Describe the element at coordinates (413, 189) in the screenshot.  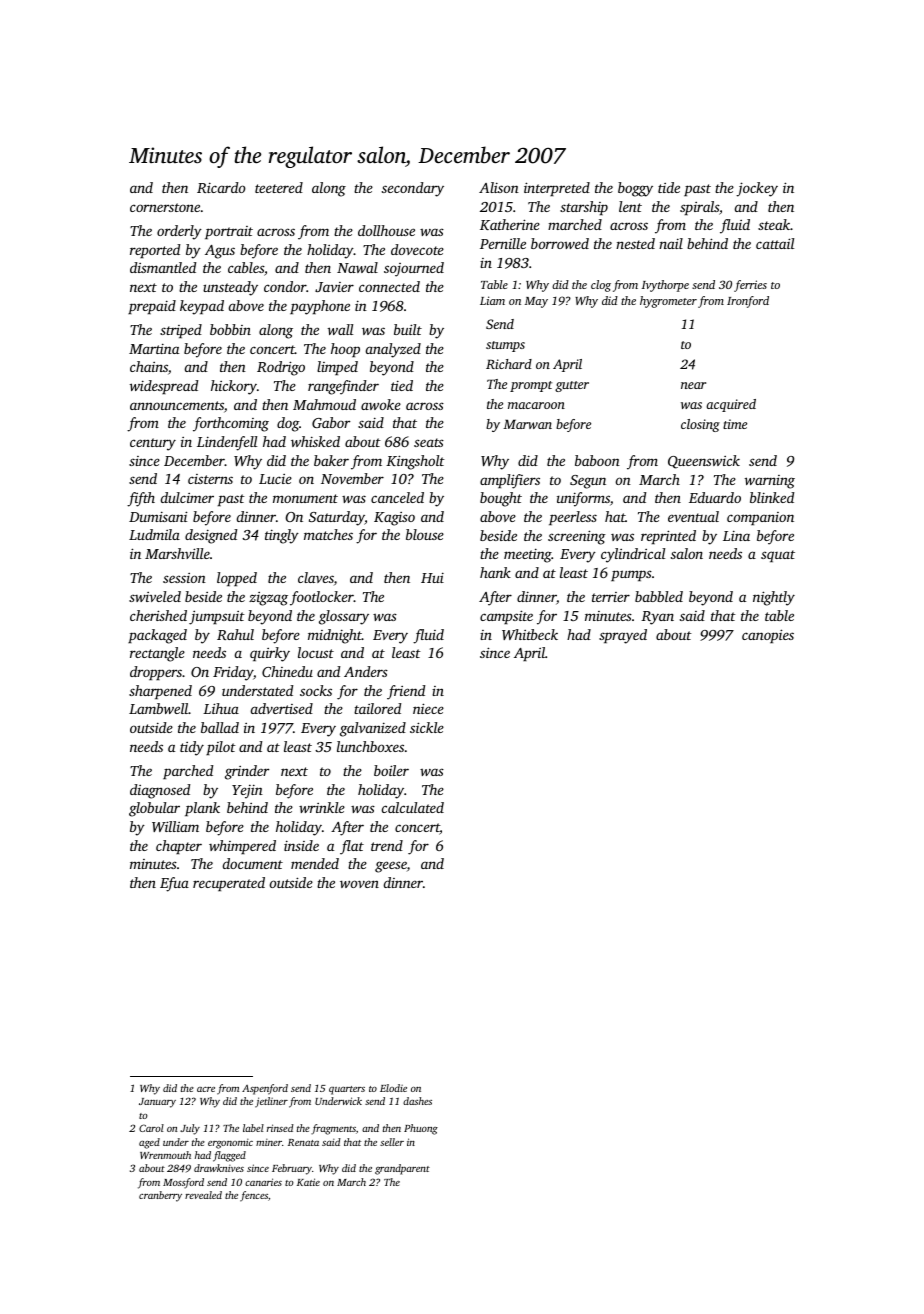
I see `secondary` at that location.
